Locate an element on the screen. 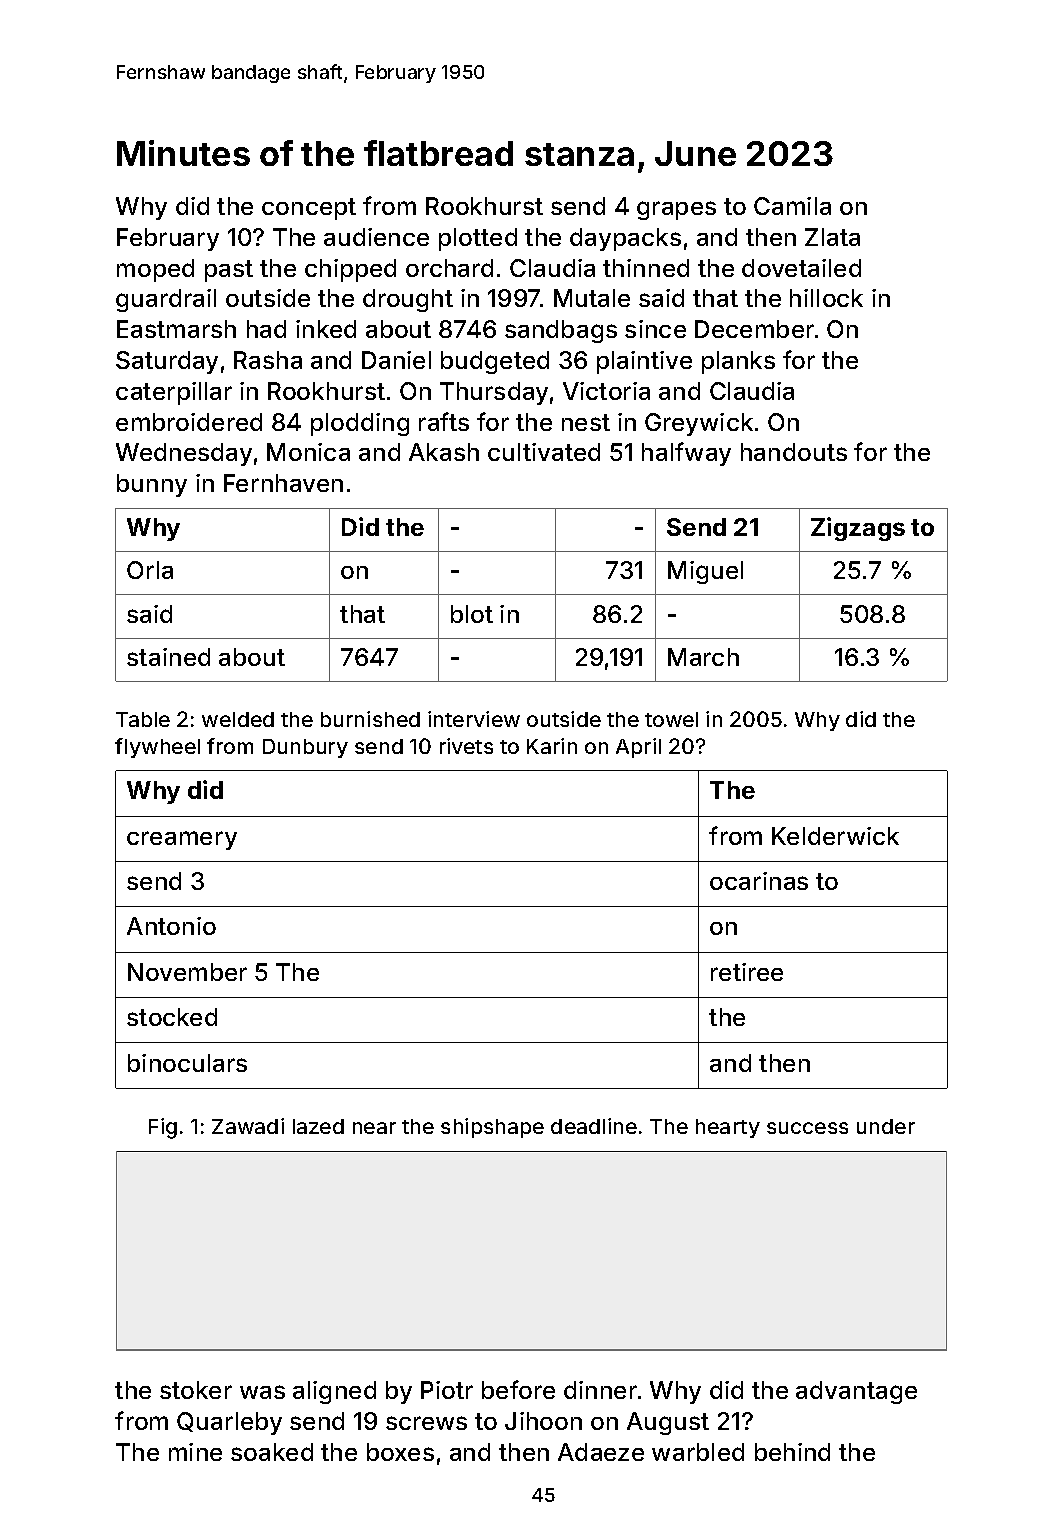  grapes is located at coordinates (676, 210).
